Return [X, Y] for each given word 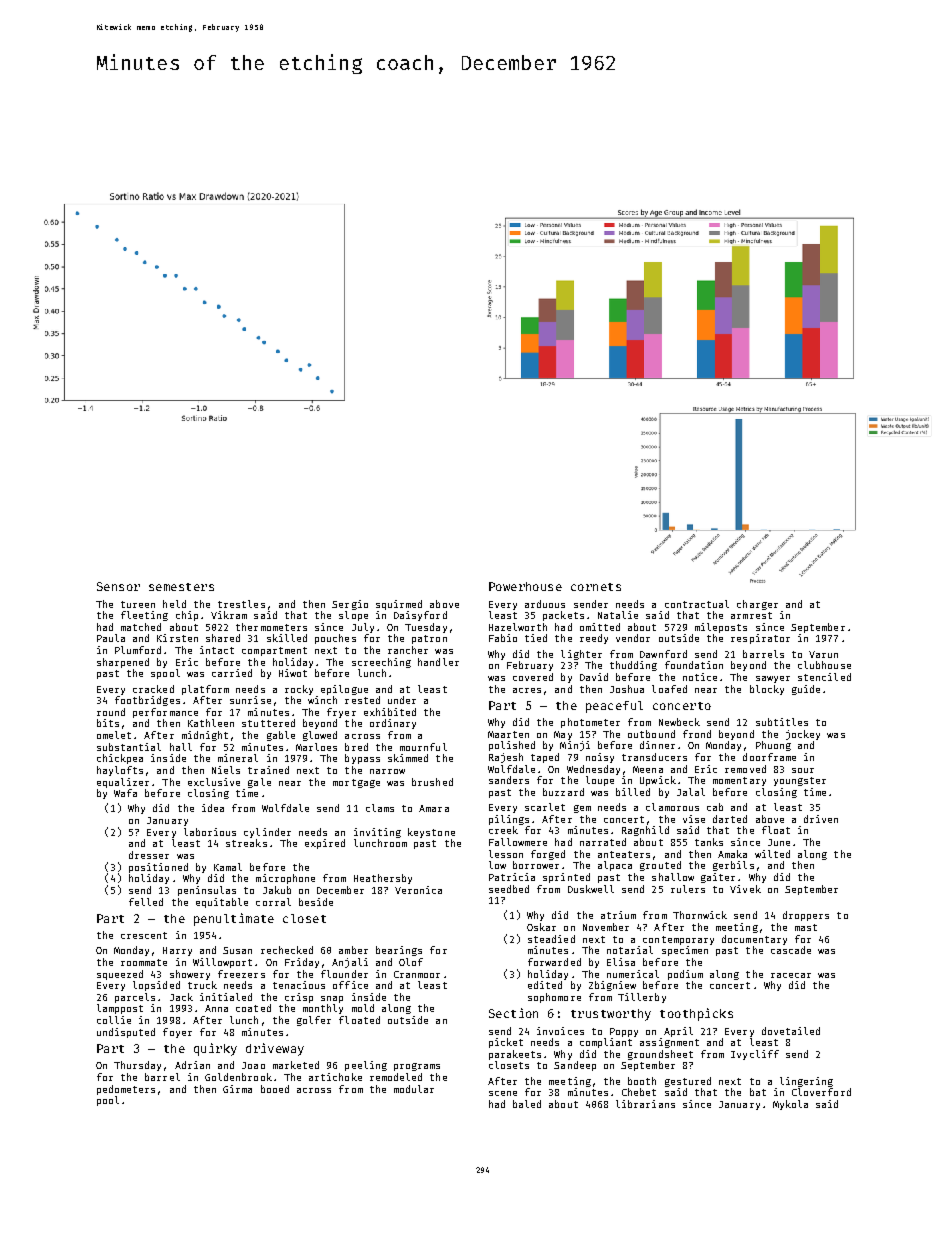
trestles [241, 604]
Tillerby [642, 998]
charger [757, 605]
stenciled [824, 677]
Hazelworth [518, 627]
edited [545, 985]
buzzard [563, 792]
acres [527, 690]
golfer [314, 1021]
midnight [205, 736]
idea [213, 808]
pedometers [126, 1090]
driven [821, 819]
